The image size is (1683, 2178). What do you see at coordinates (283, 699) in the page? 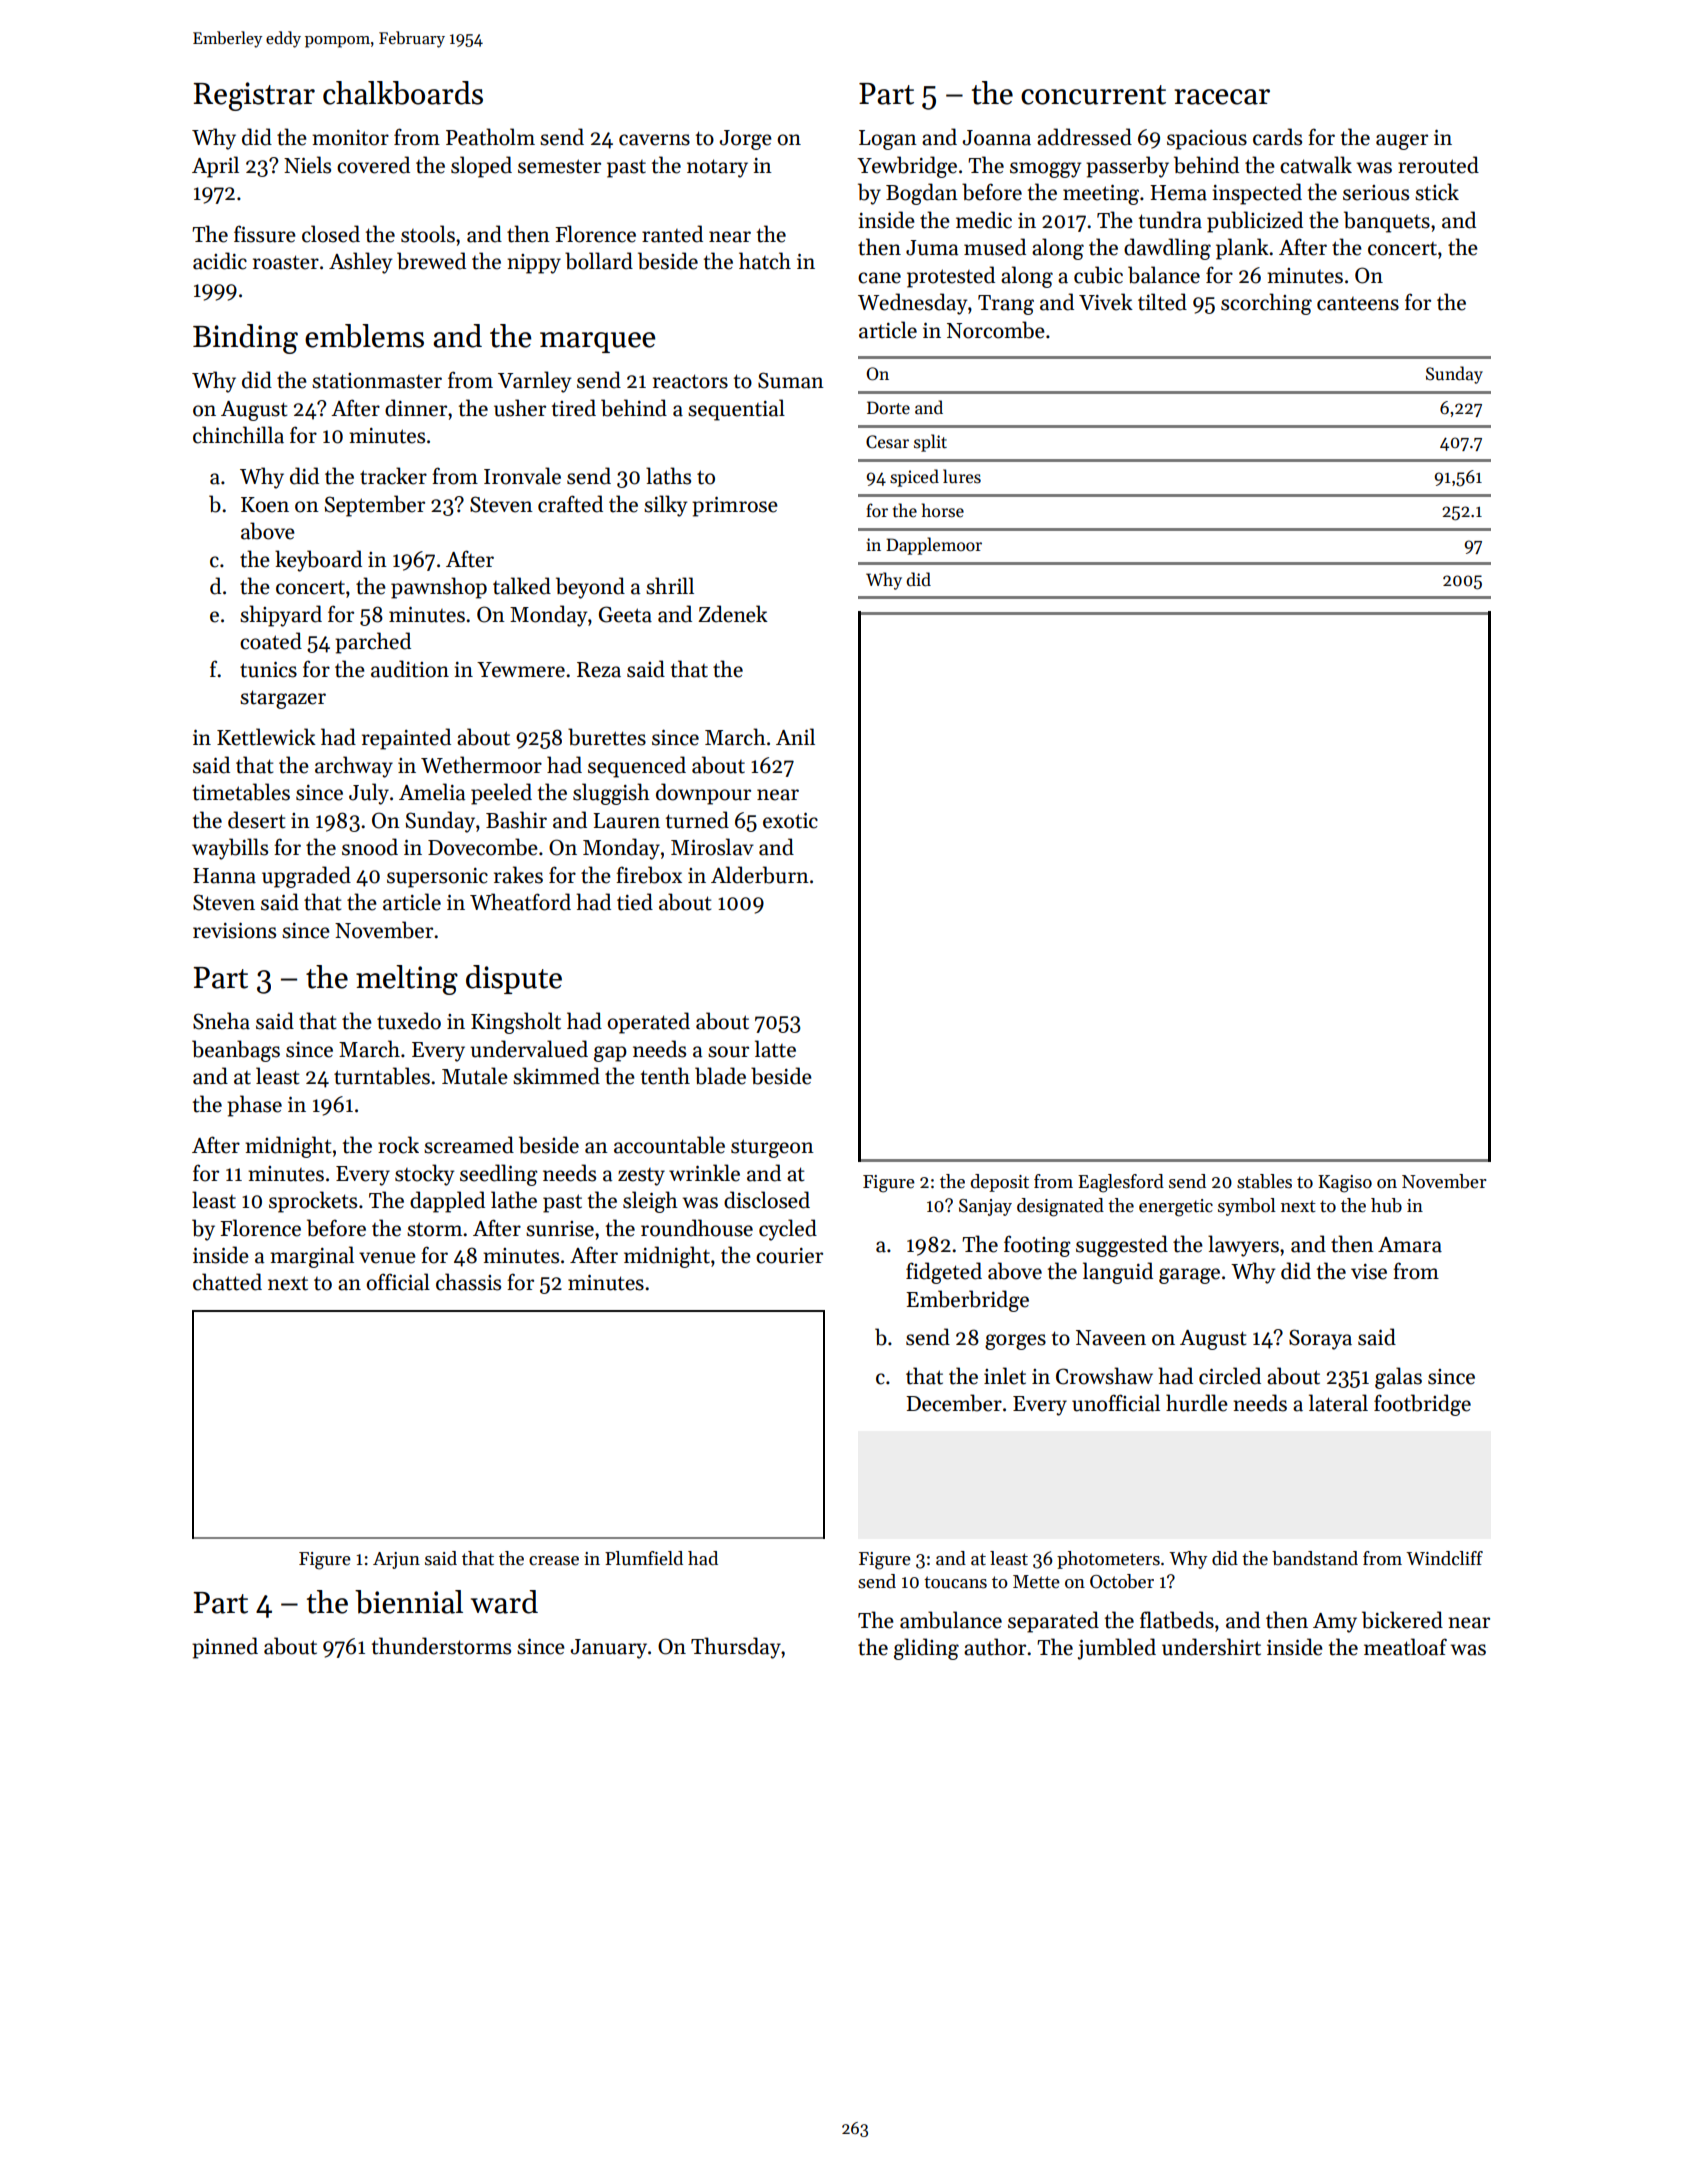
I see `stargazer` at bounding box center [283, 699].
